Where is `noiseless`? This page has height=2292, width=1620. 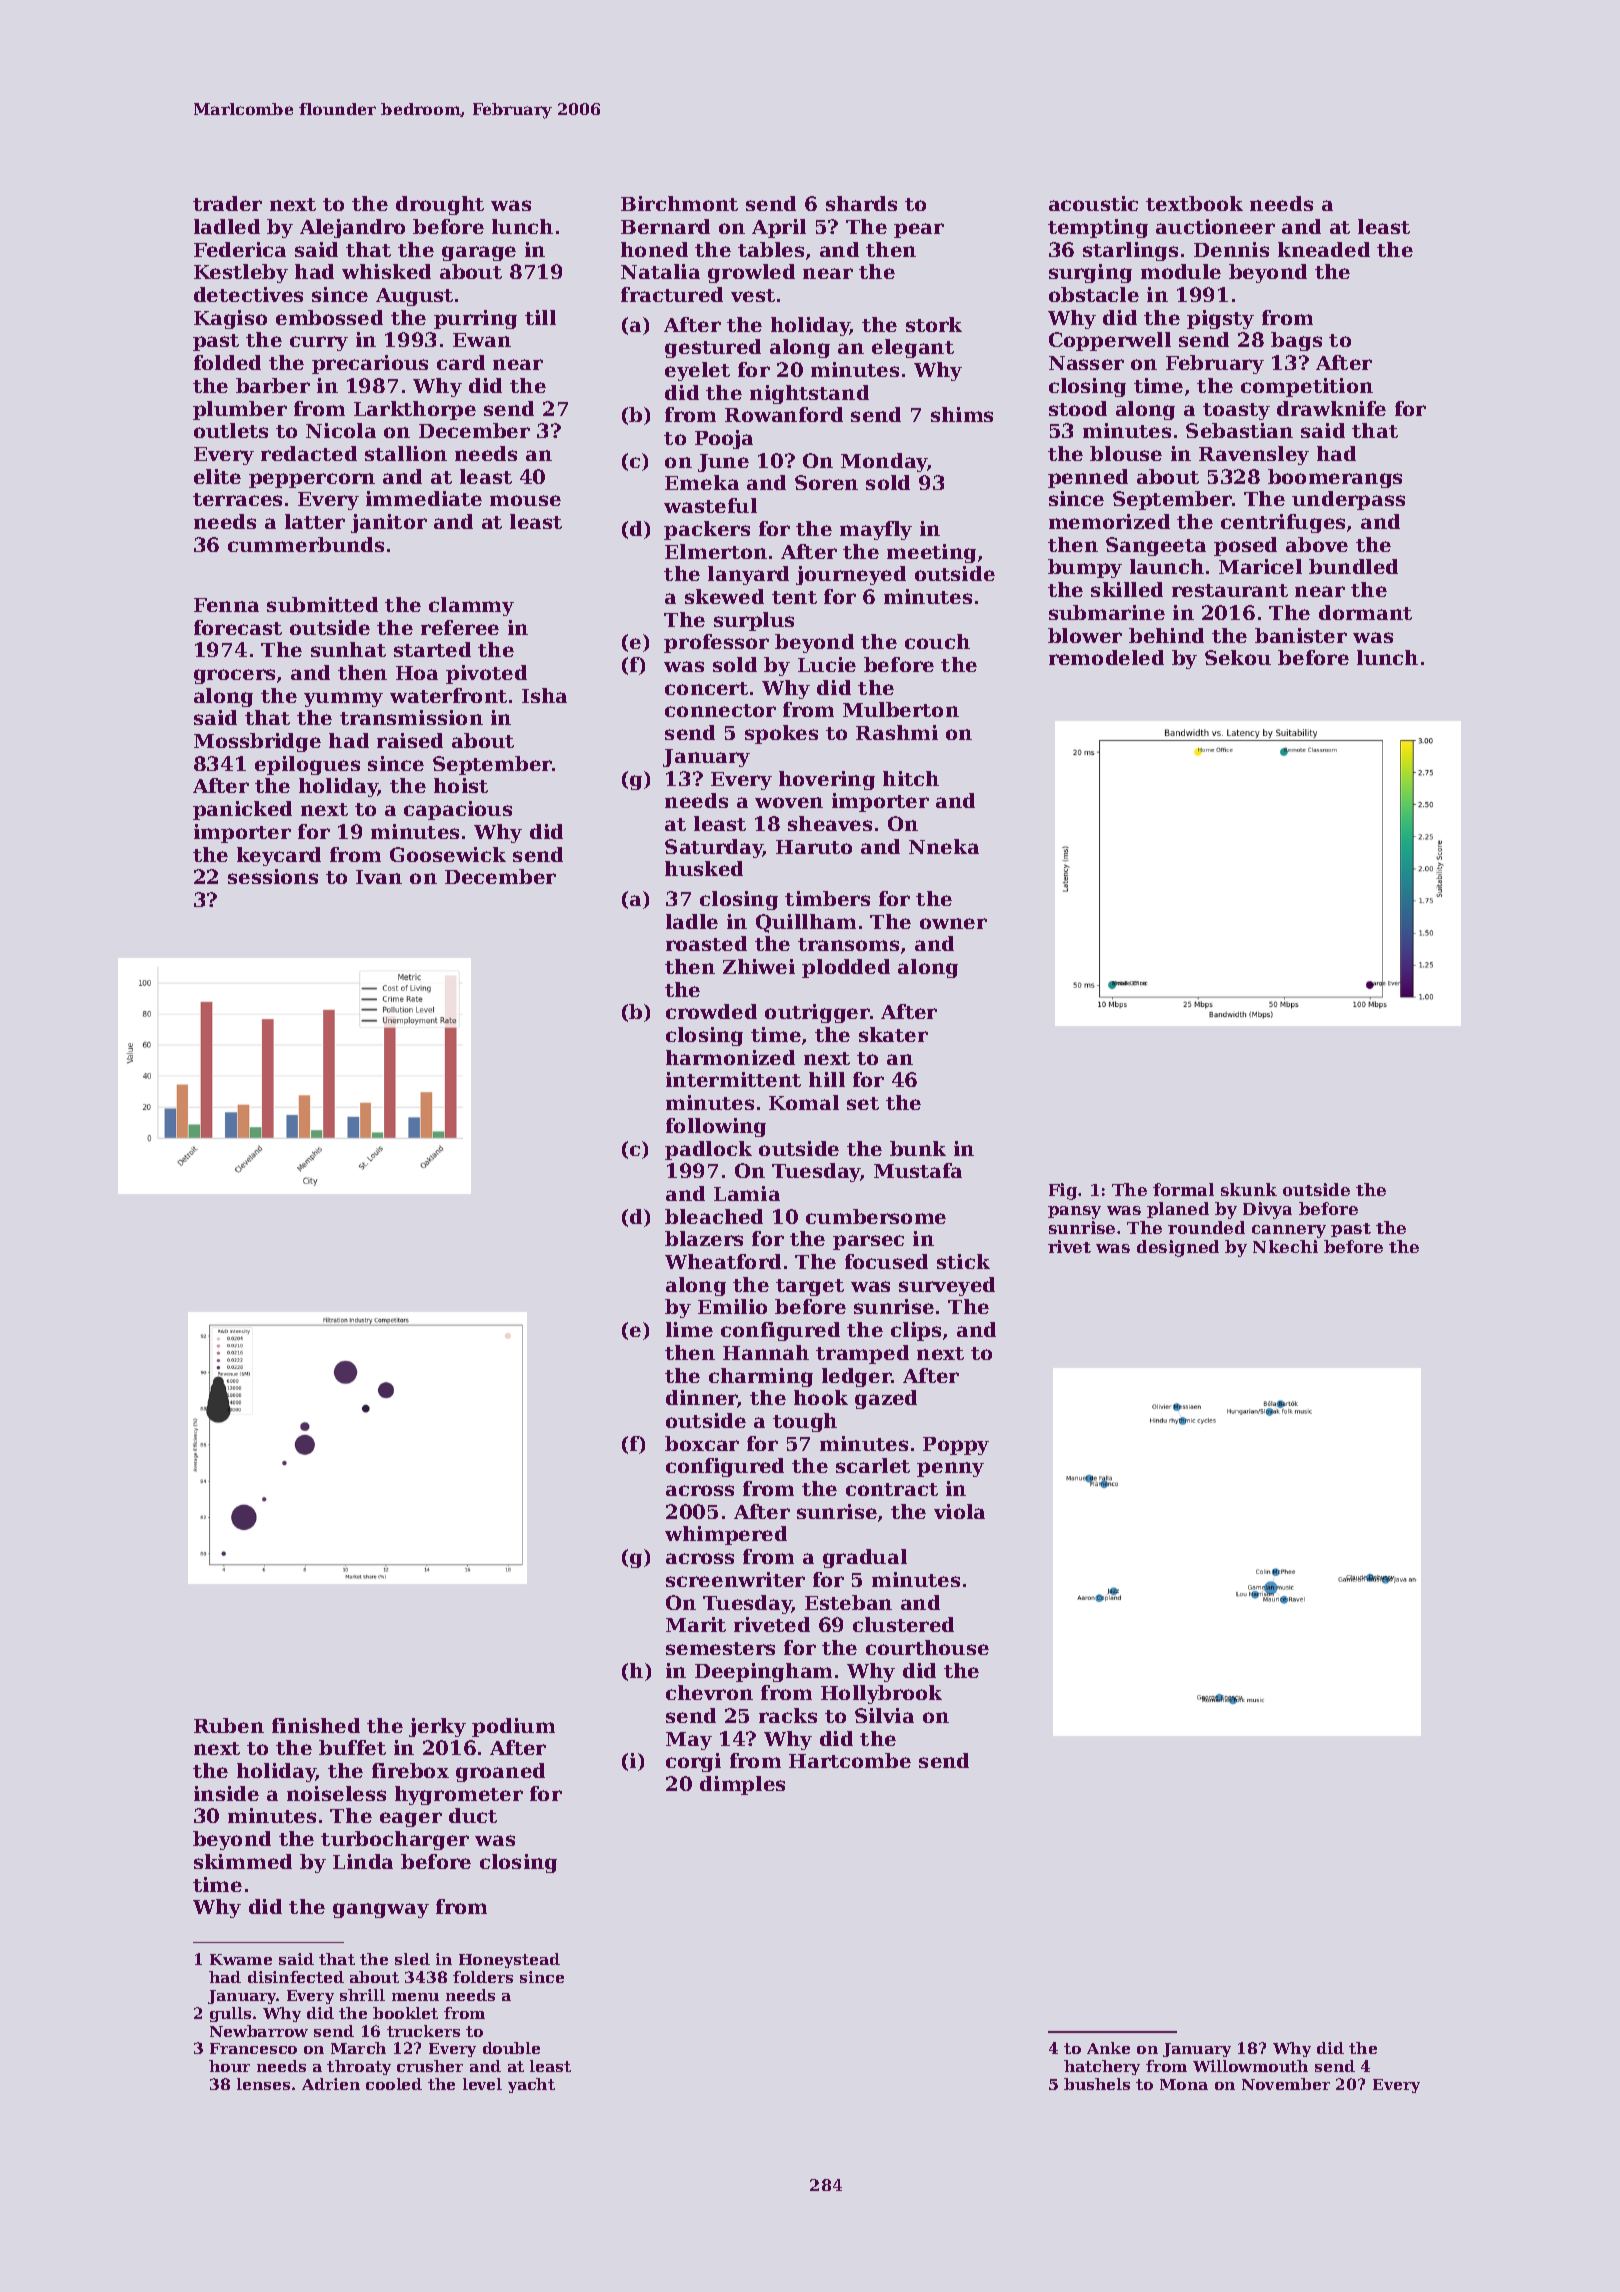 noiseless is located at coordinates (336, 1793).
